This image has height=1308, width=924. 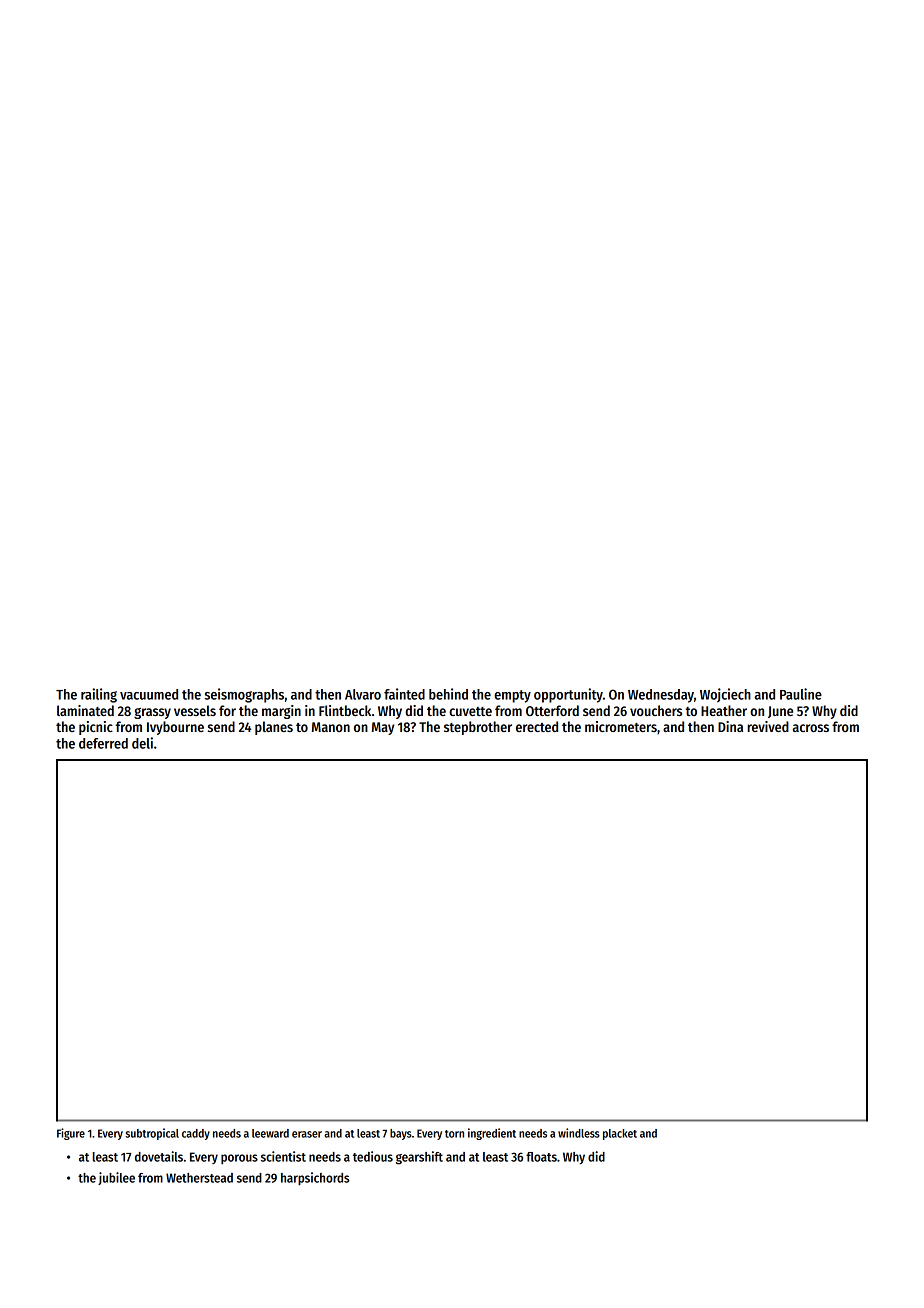 I want to click on windless, so click(x=579, y=1133).
